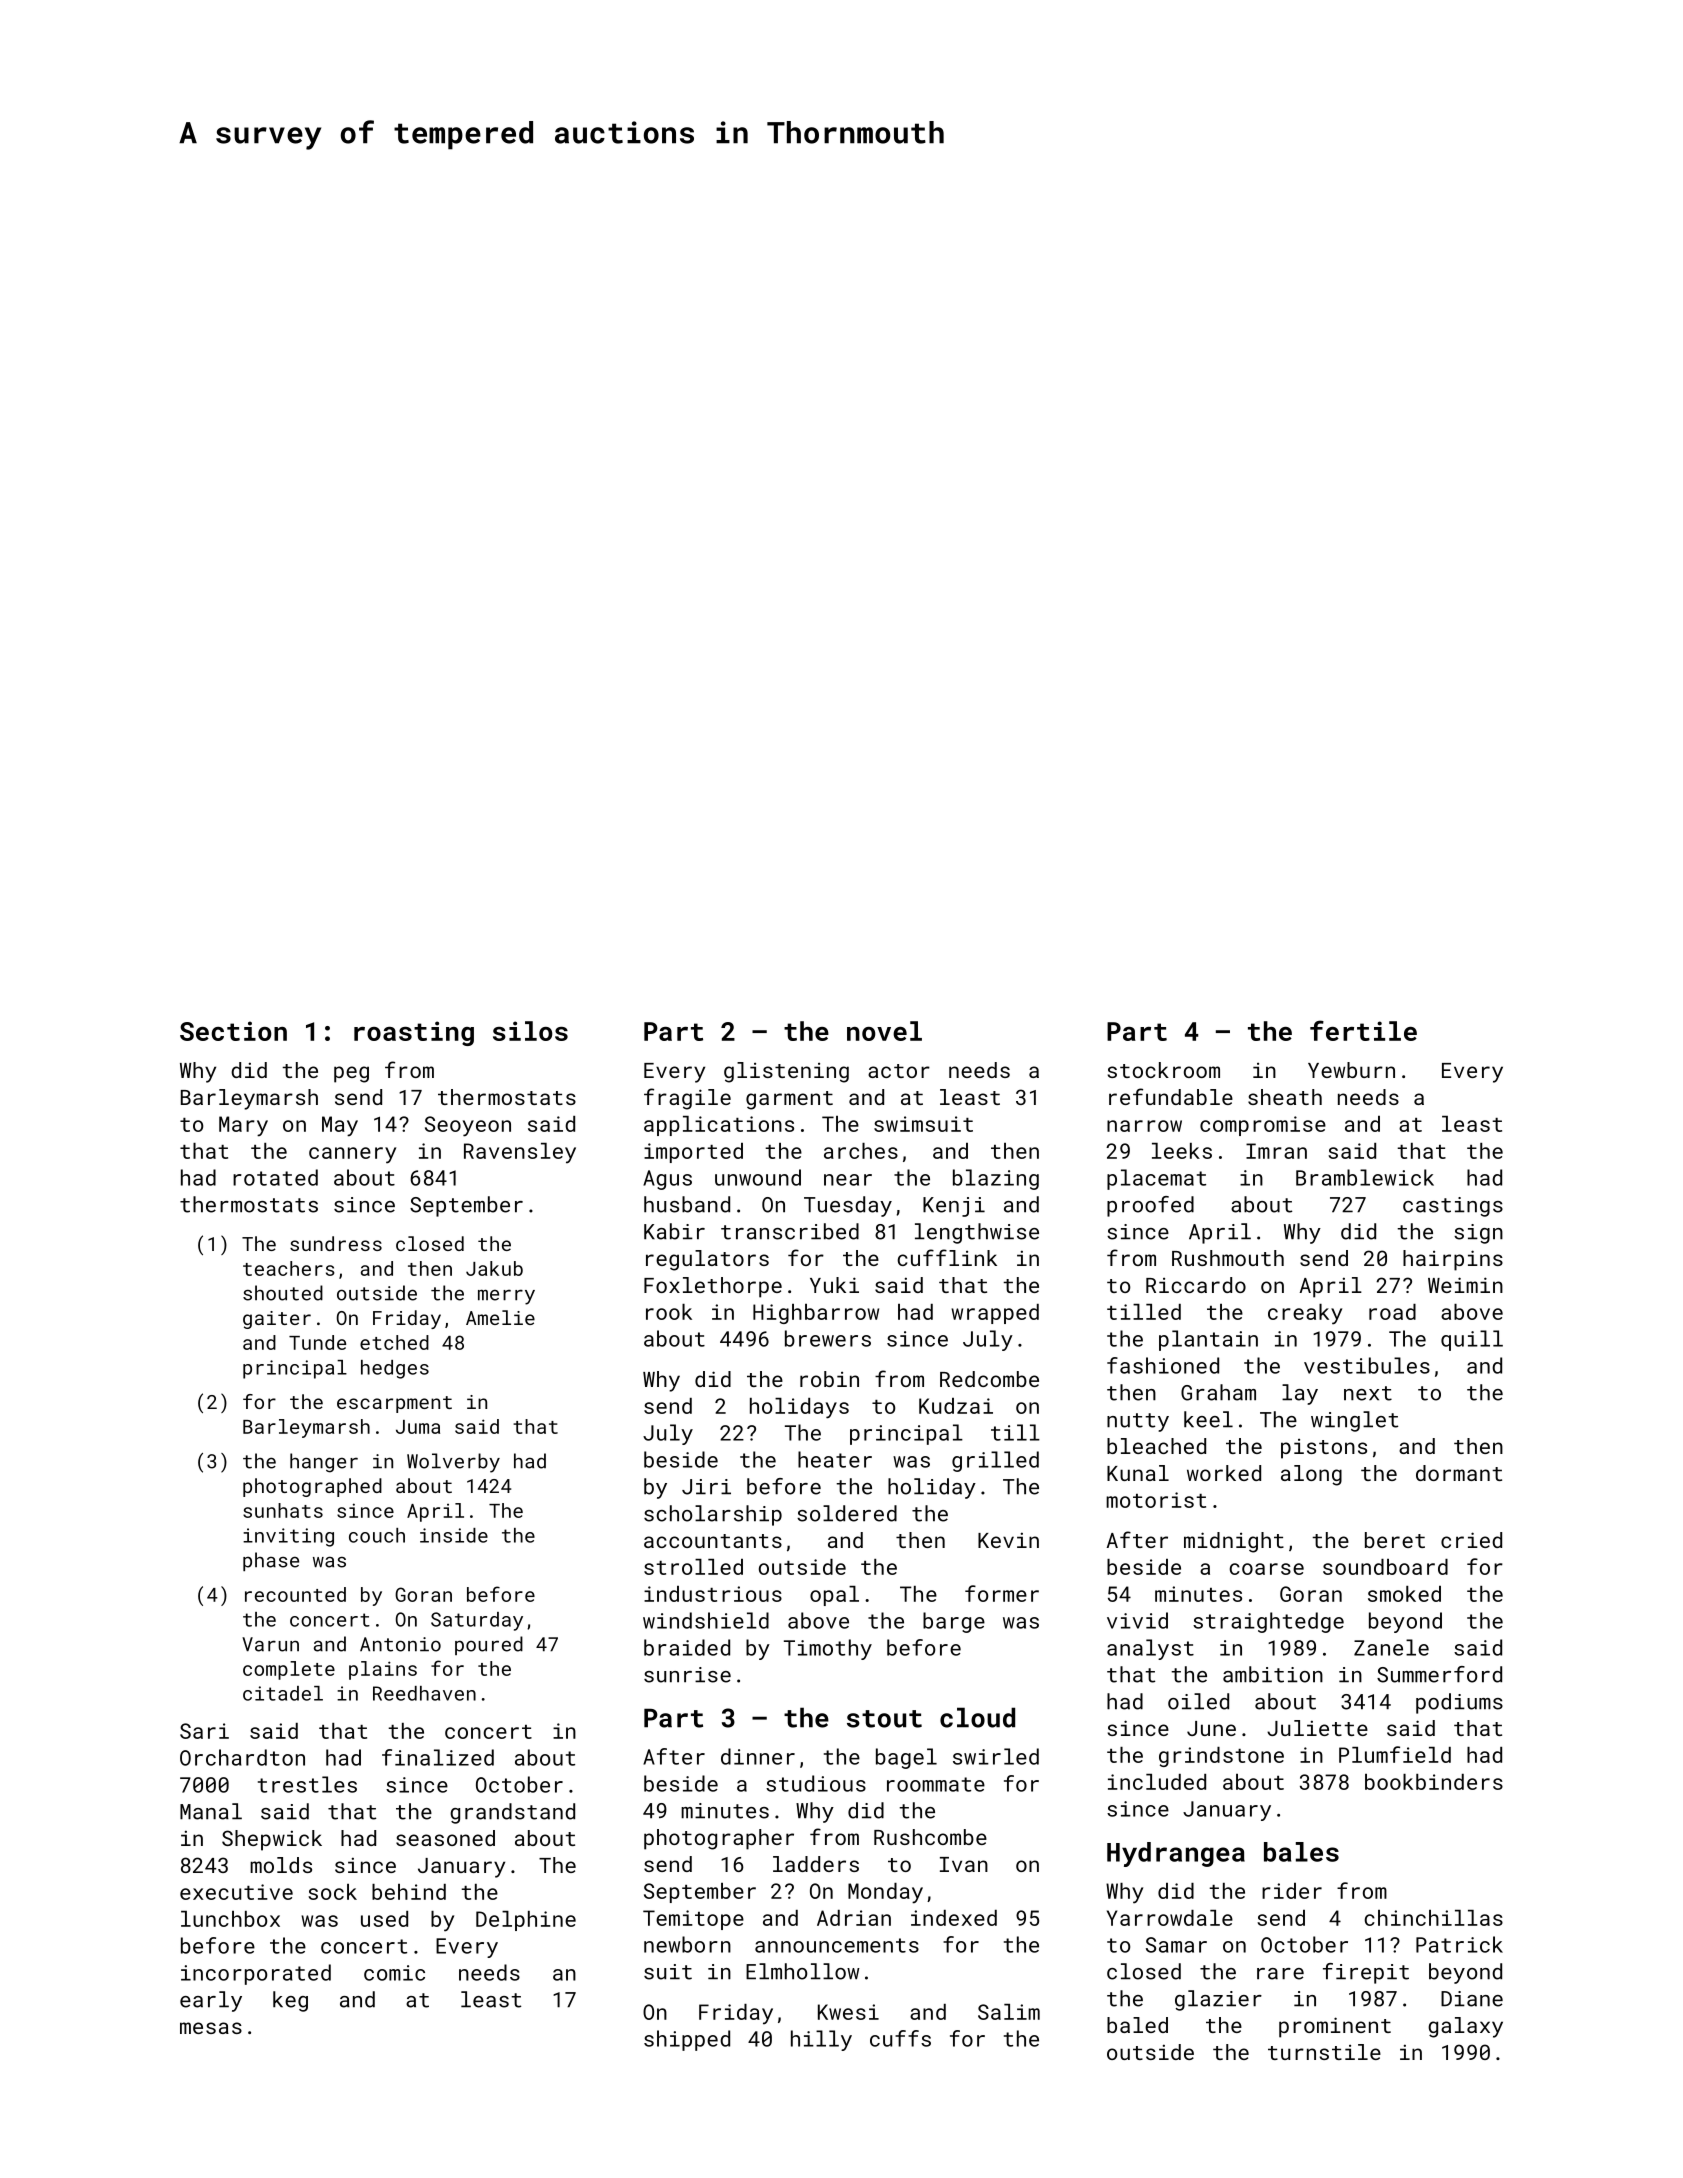  I want to click on galaxy, so click(1465, 2027).
